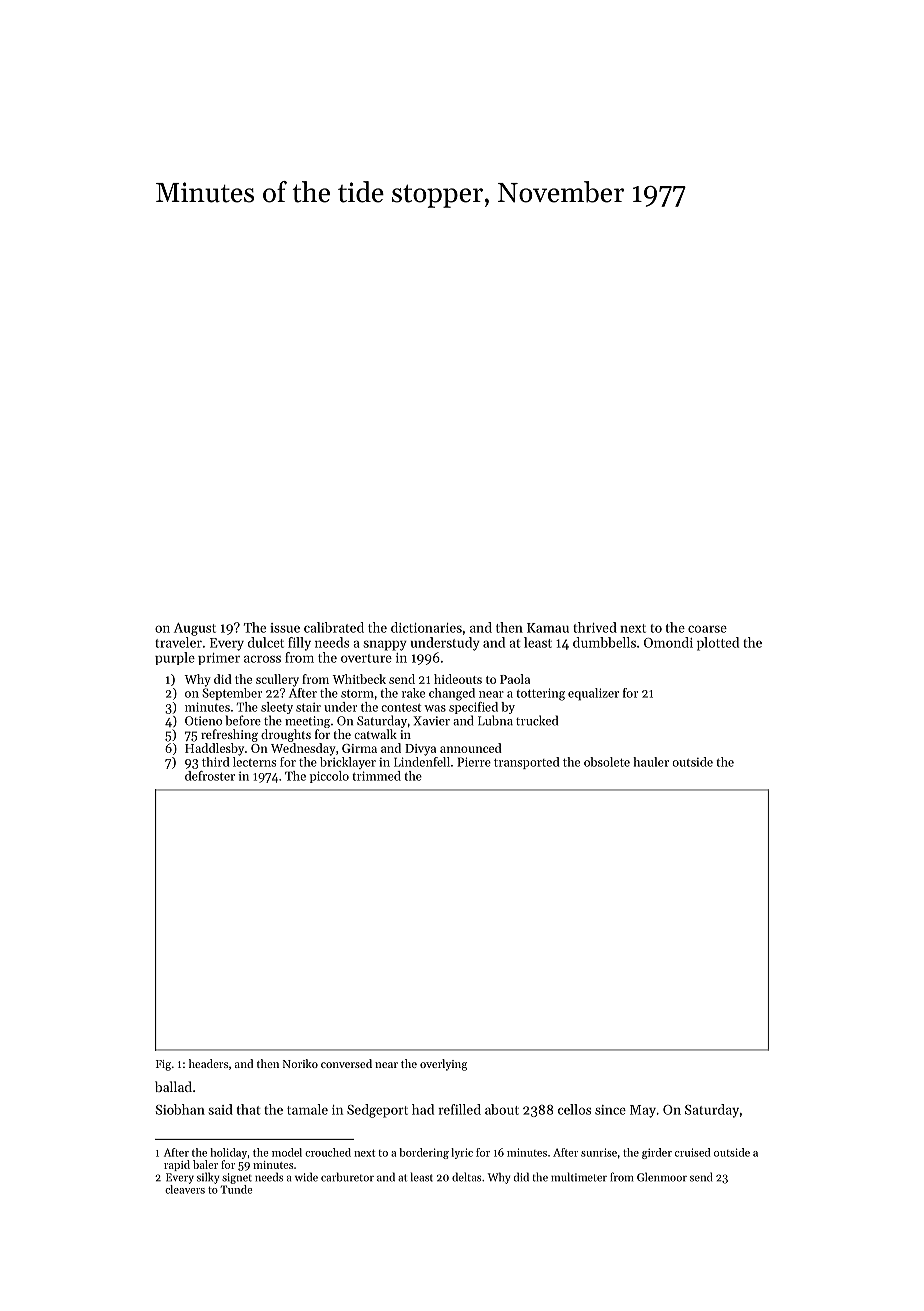  What do you see at coordinates (208, 1063) in the screenshot?
I see `headers` at bounding box center [208, 1063].
